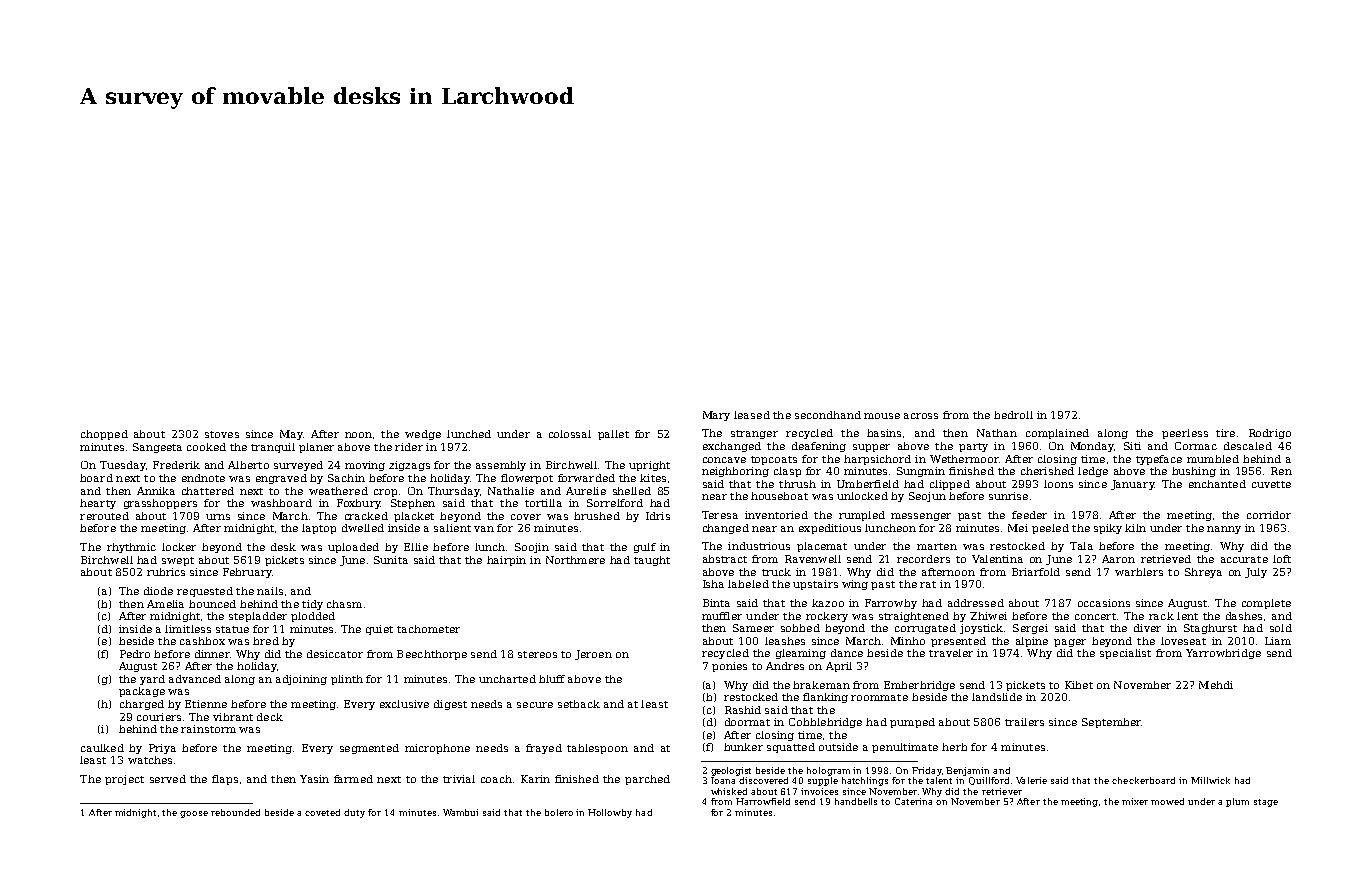  I want to click on bluff, so click(552, 679).
